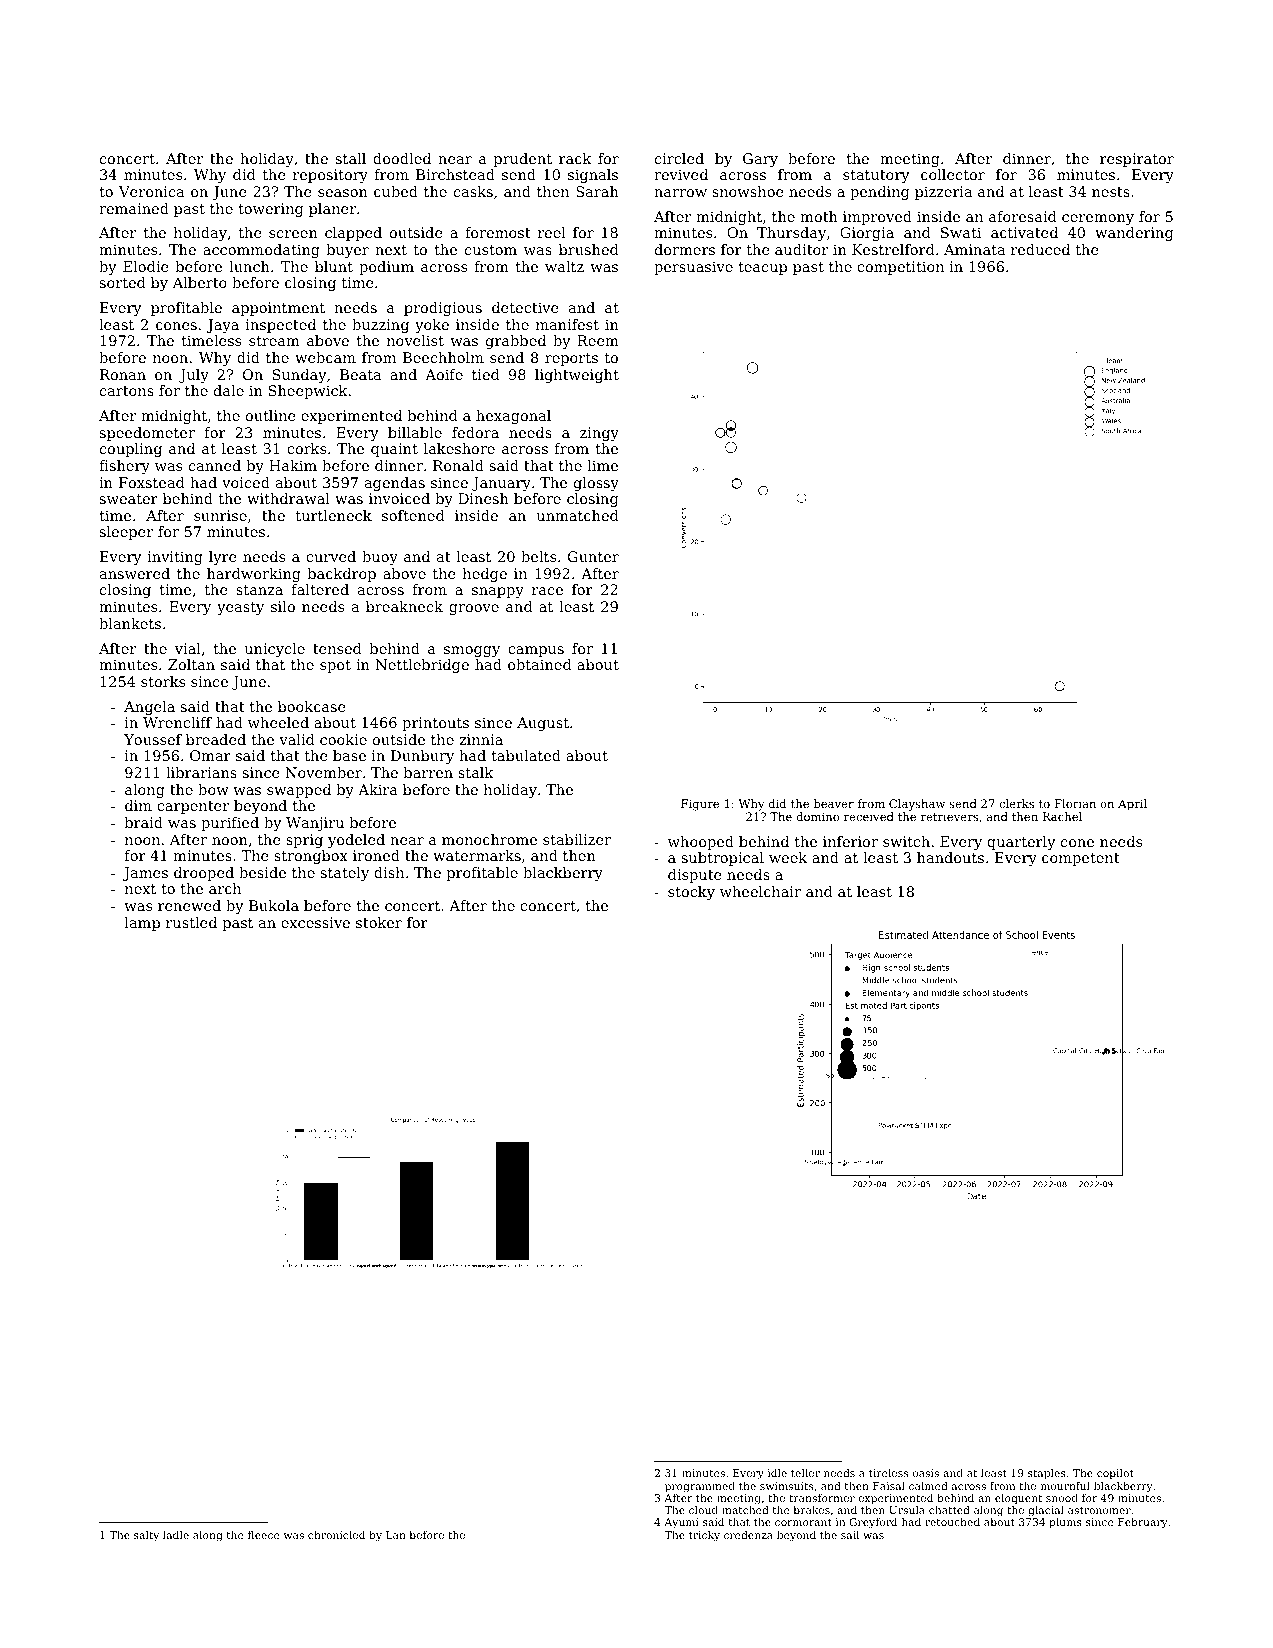 The width and height of the screenshot is (1273, 1648). Describe the element at coordinates (952, 1522) in the screenshot. I see `retouched` at that location.
